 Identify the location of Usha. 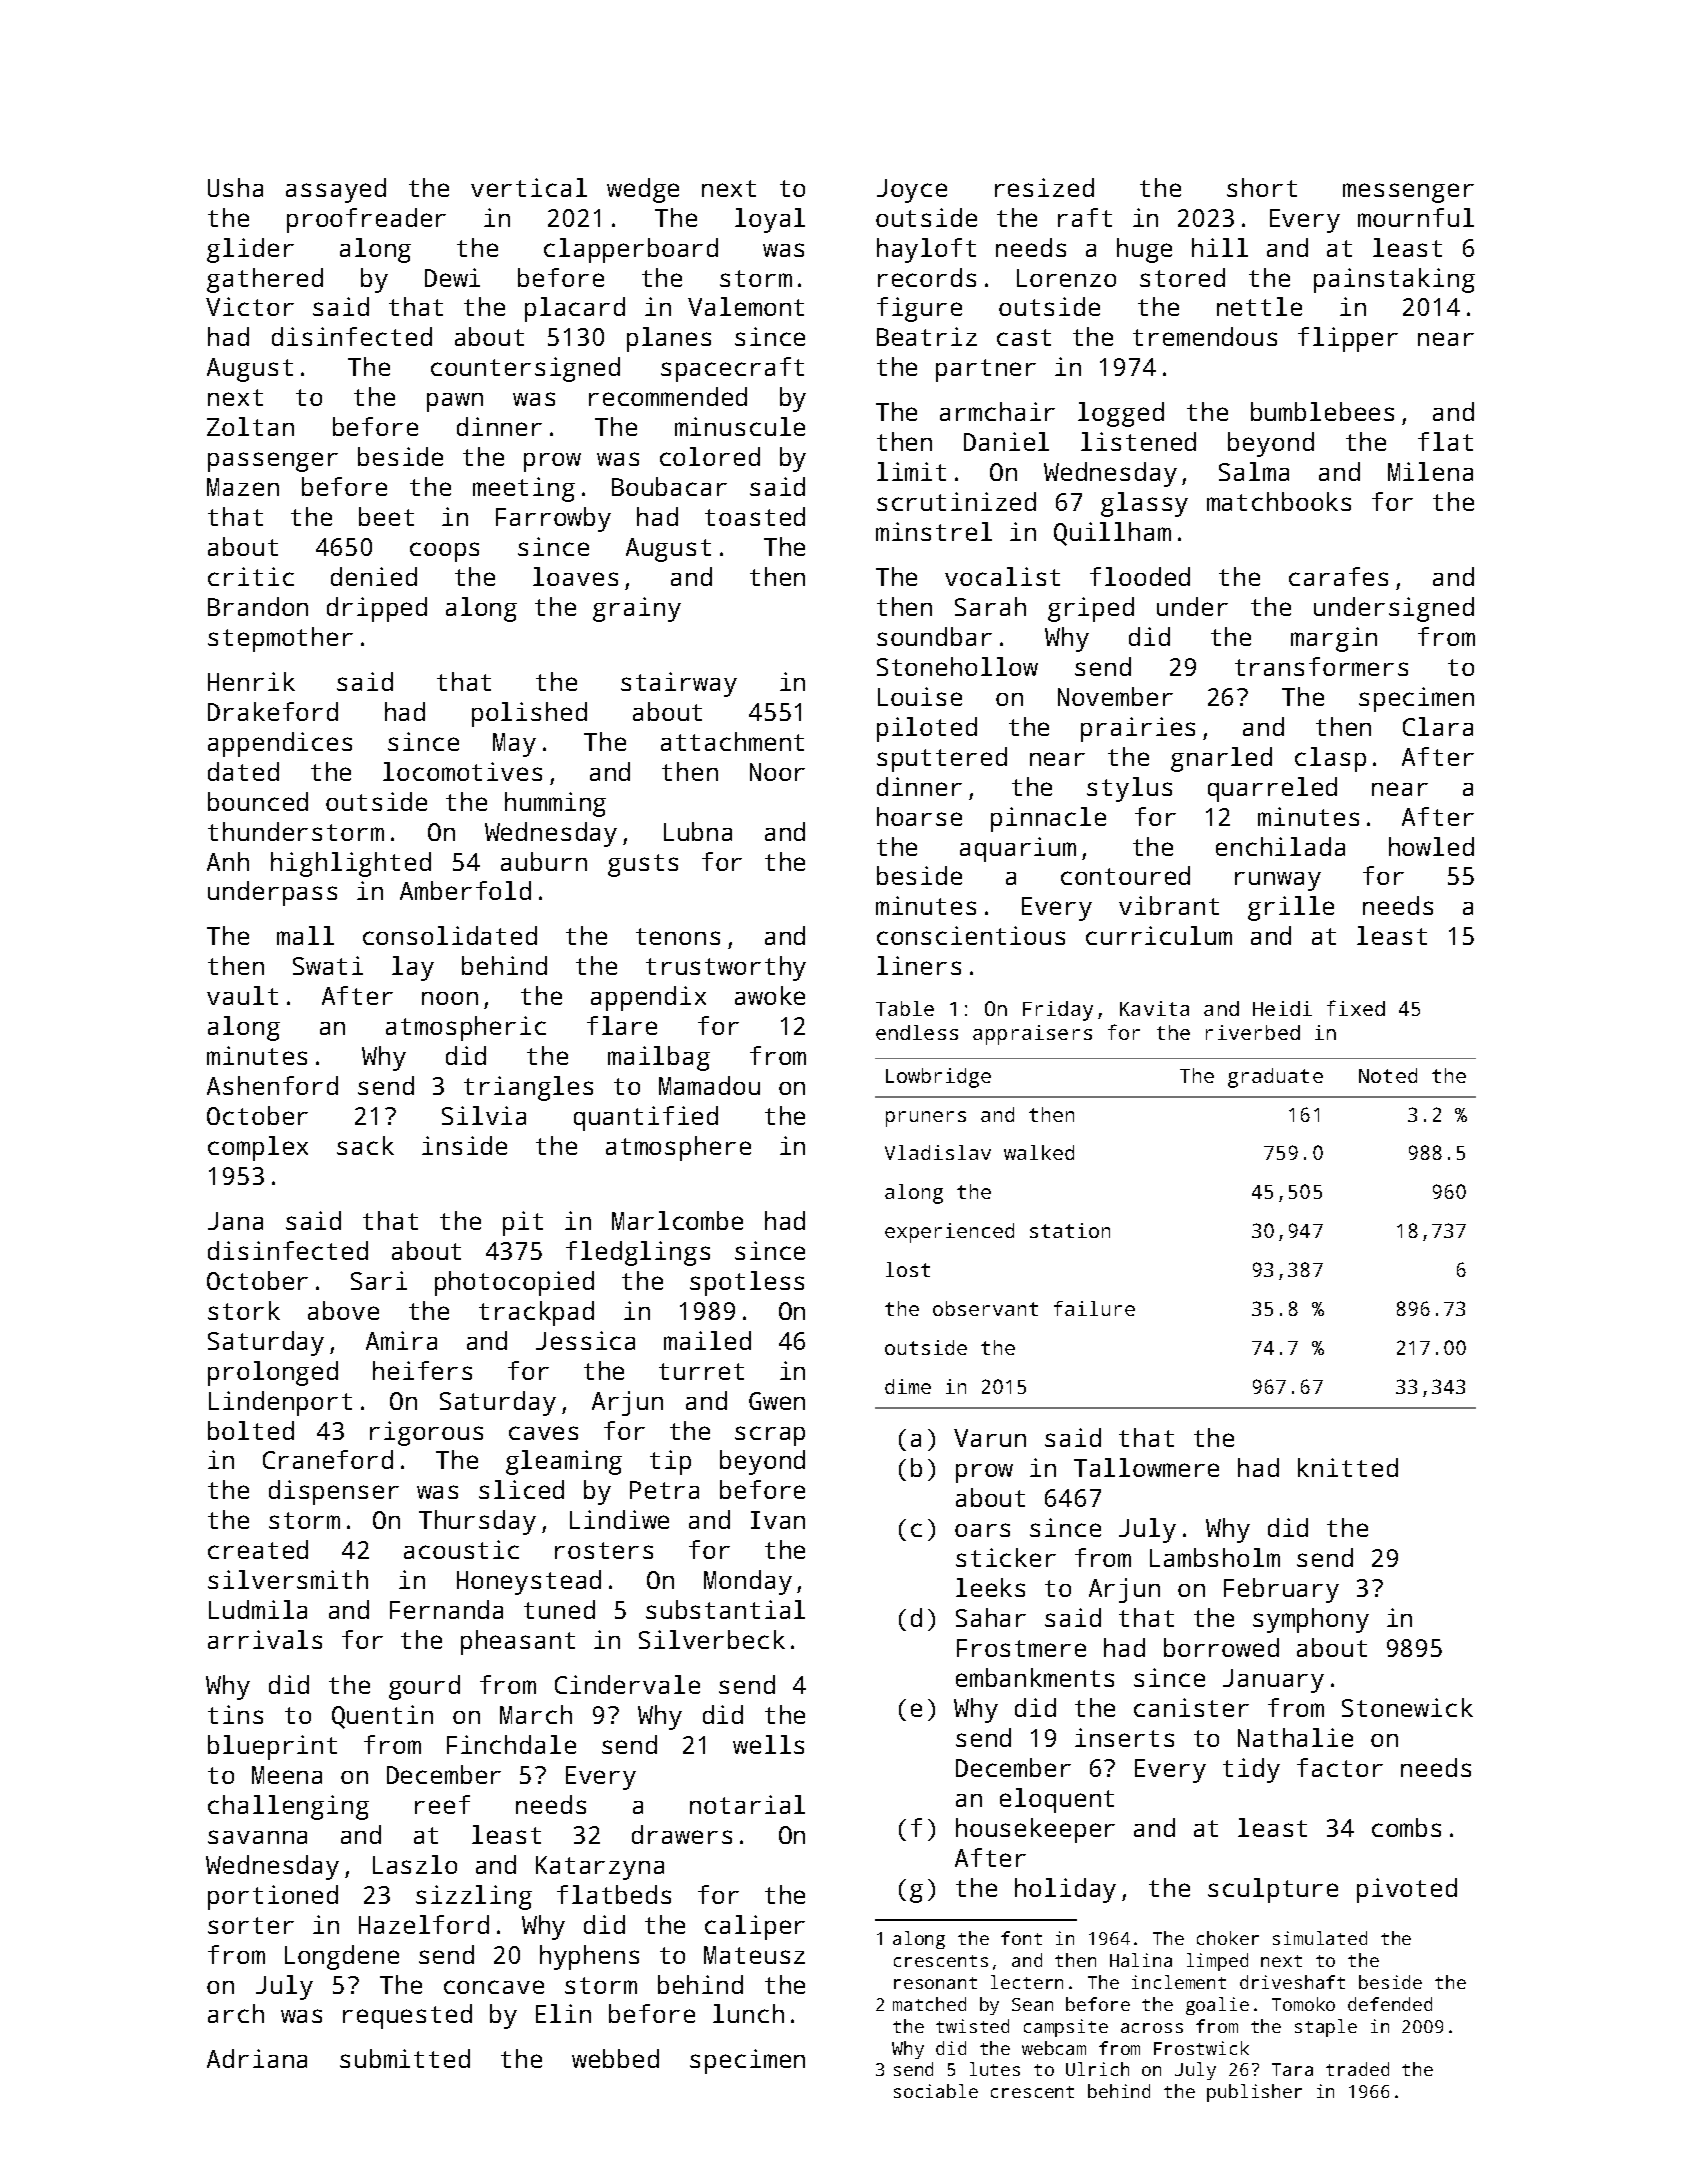
(235, 187).
